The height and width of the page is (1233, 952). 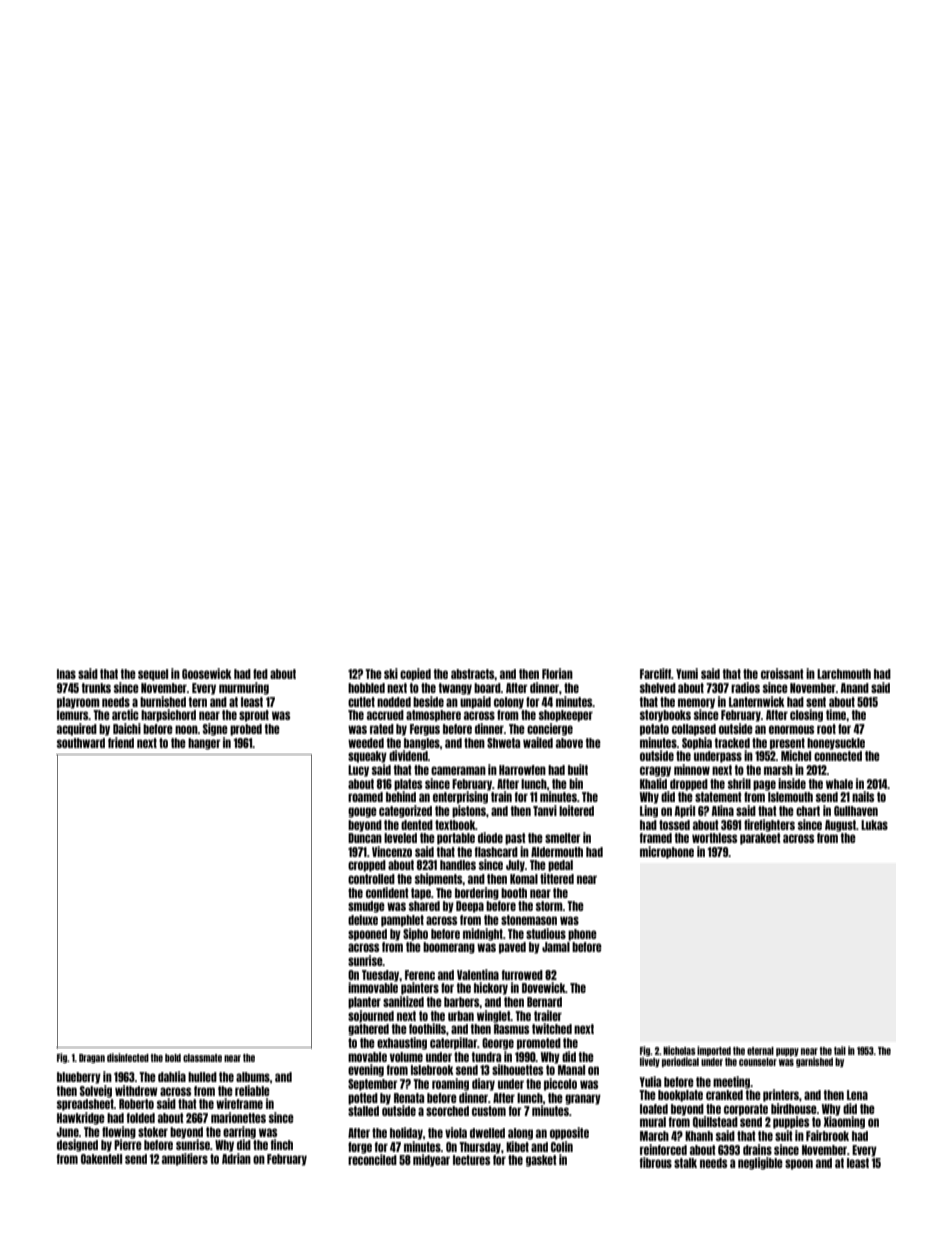 What do you see at coordinates (656, 1162) in the page?
I see `fibrous` at bounding box center [656, 1162].
